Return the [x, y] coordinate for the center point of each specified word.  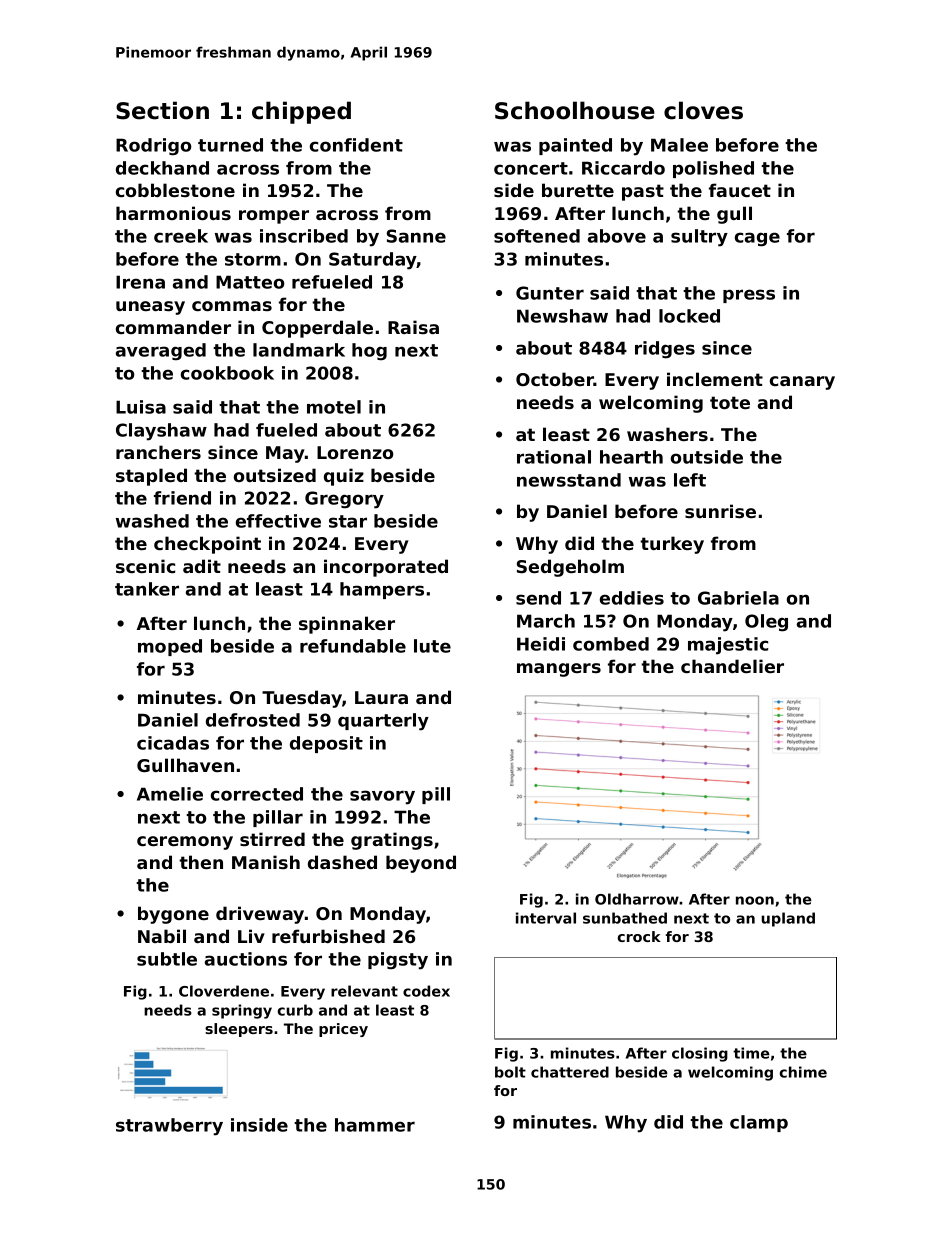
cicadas [173, 743]
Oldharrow [637, 899]
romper [274, 217]
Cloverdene [224, 991]
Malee [679, 145]
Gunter [550, 293]
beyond [421, 864]
